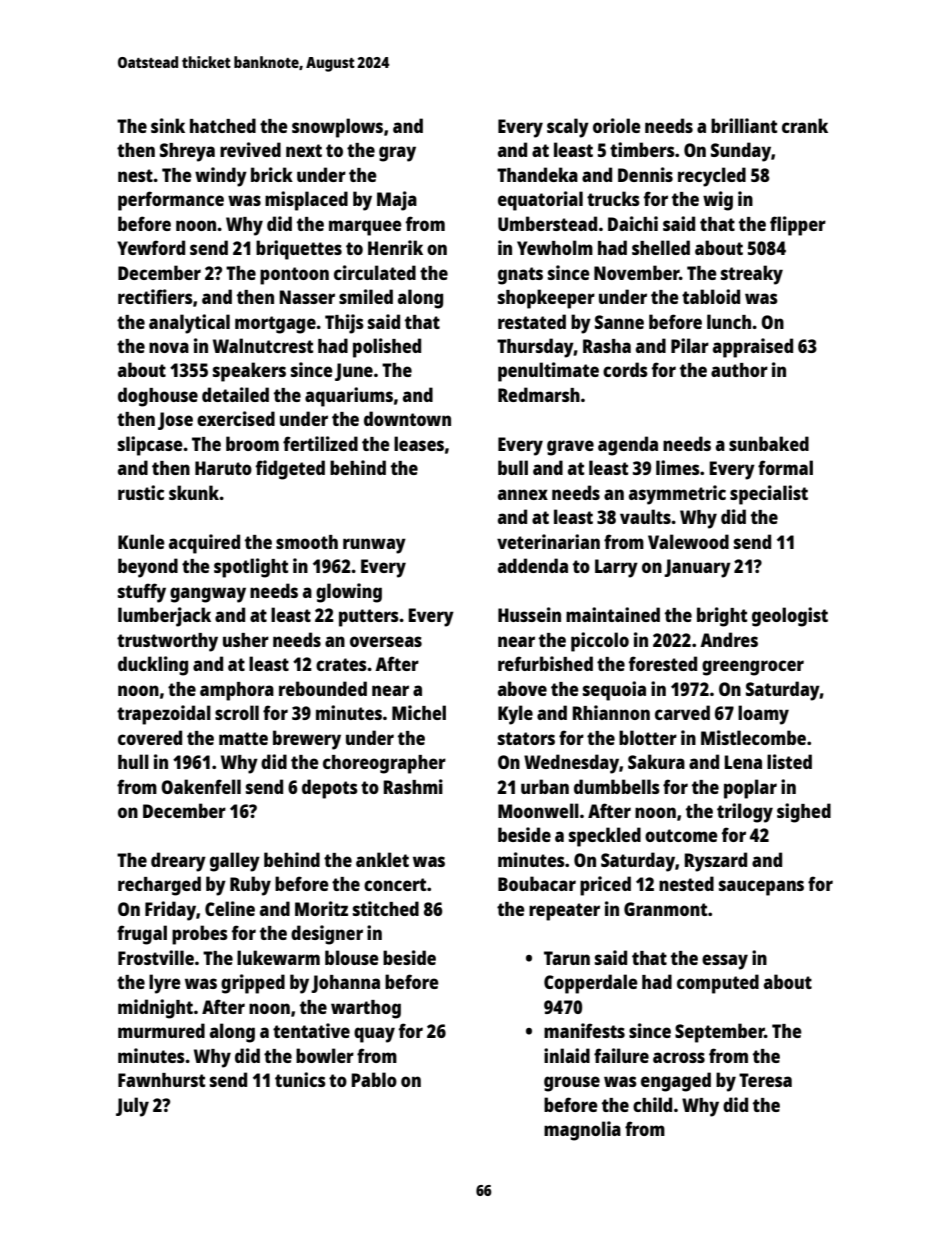 Image resolution: width=952 pixels, height=1233 pixels. Describe the element at coordinates (132, 1107) in the screenshot. I see `July` at that location.
